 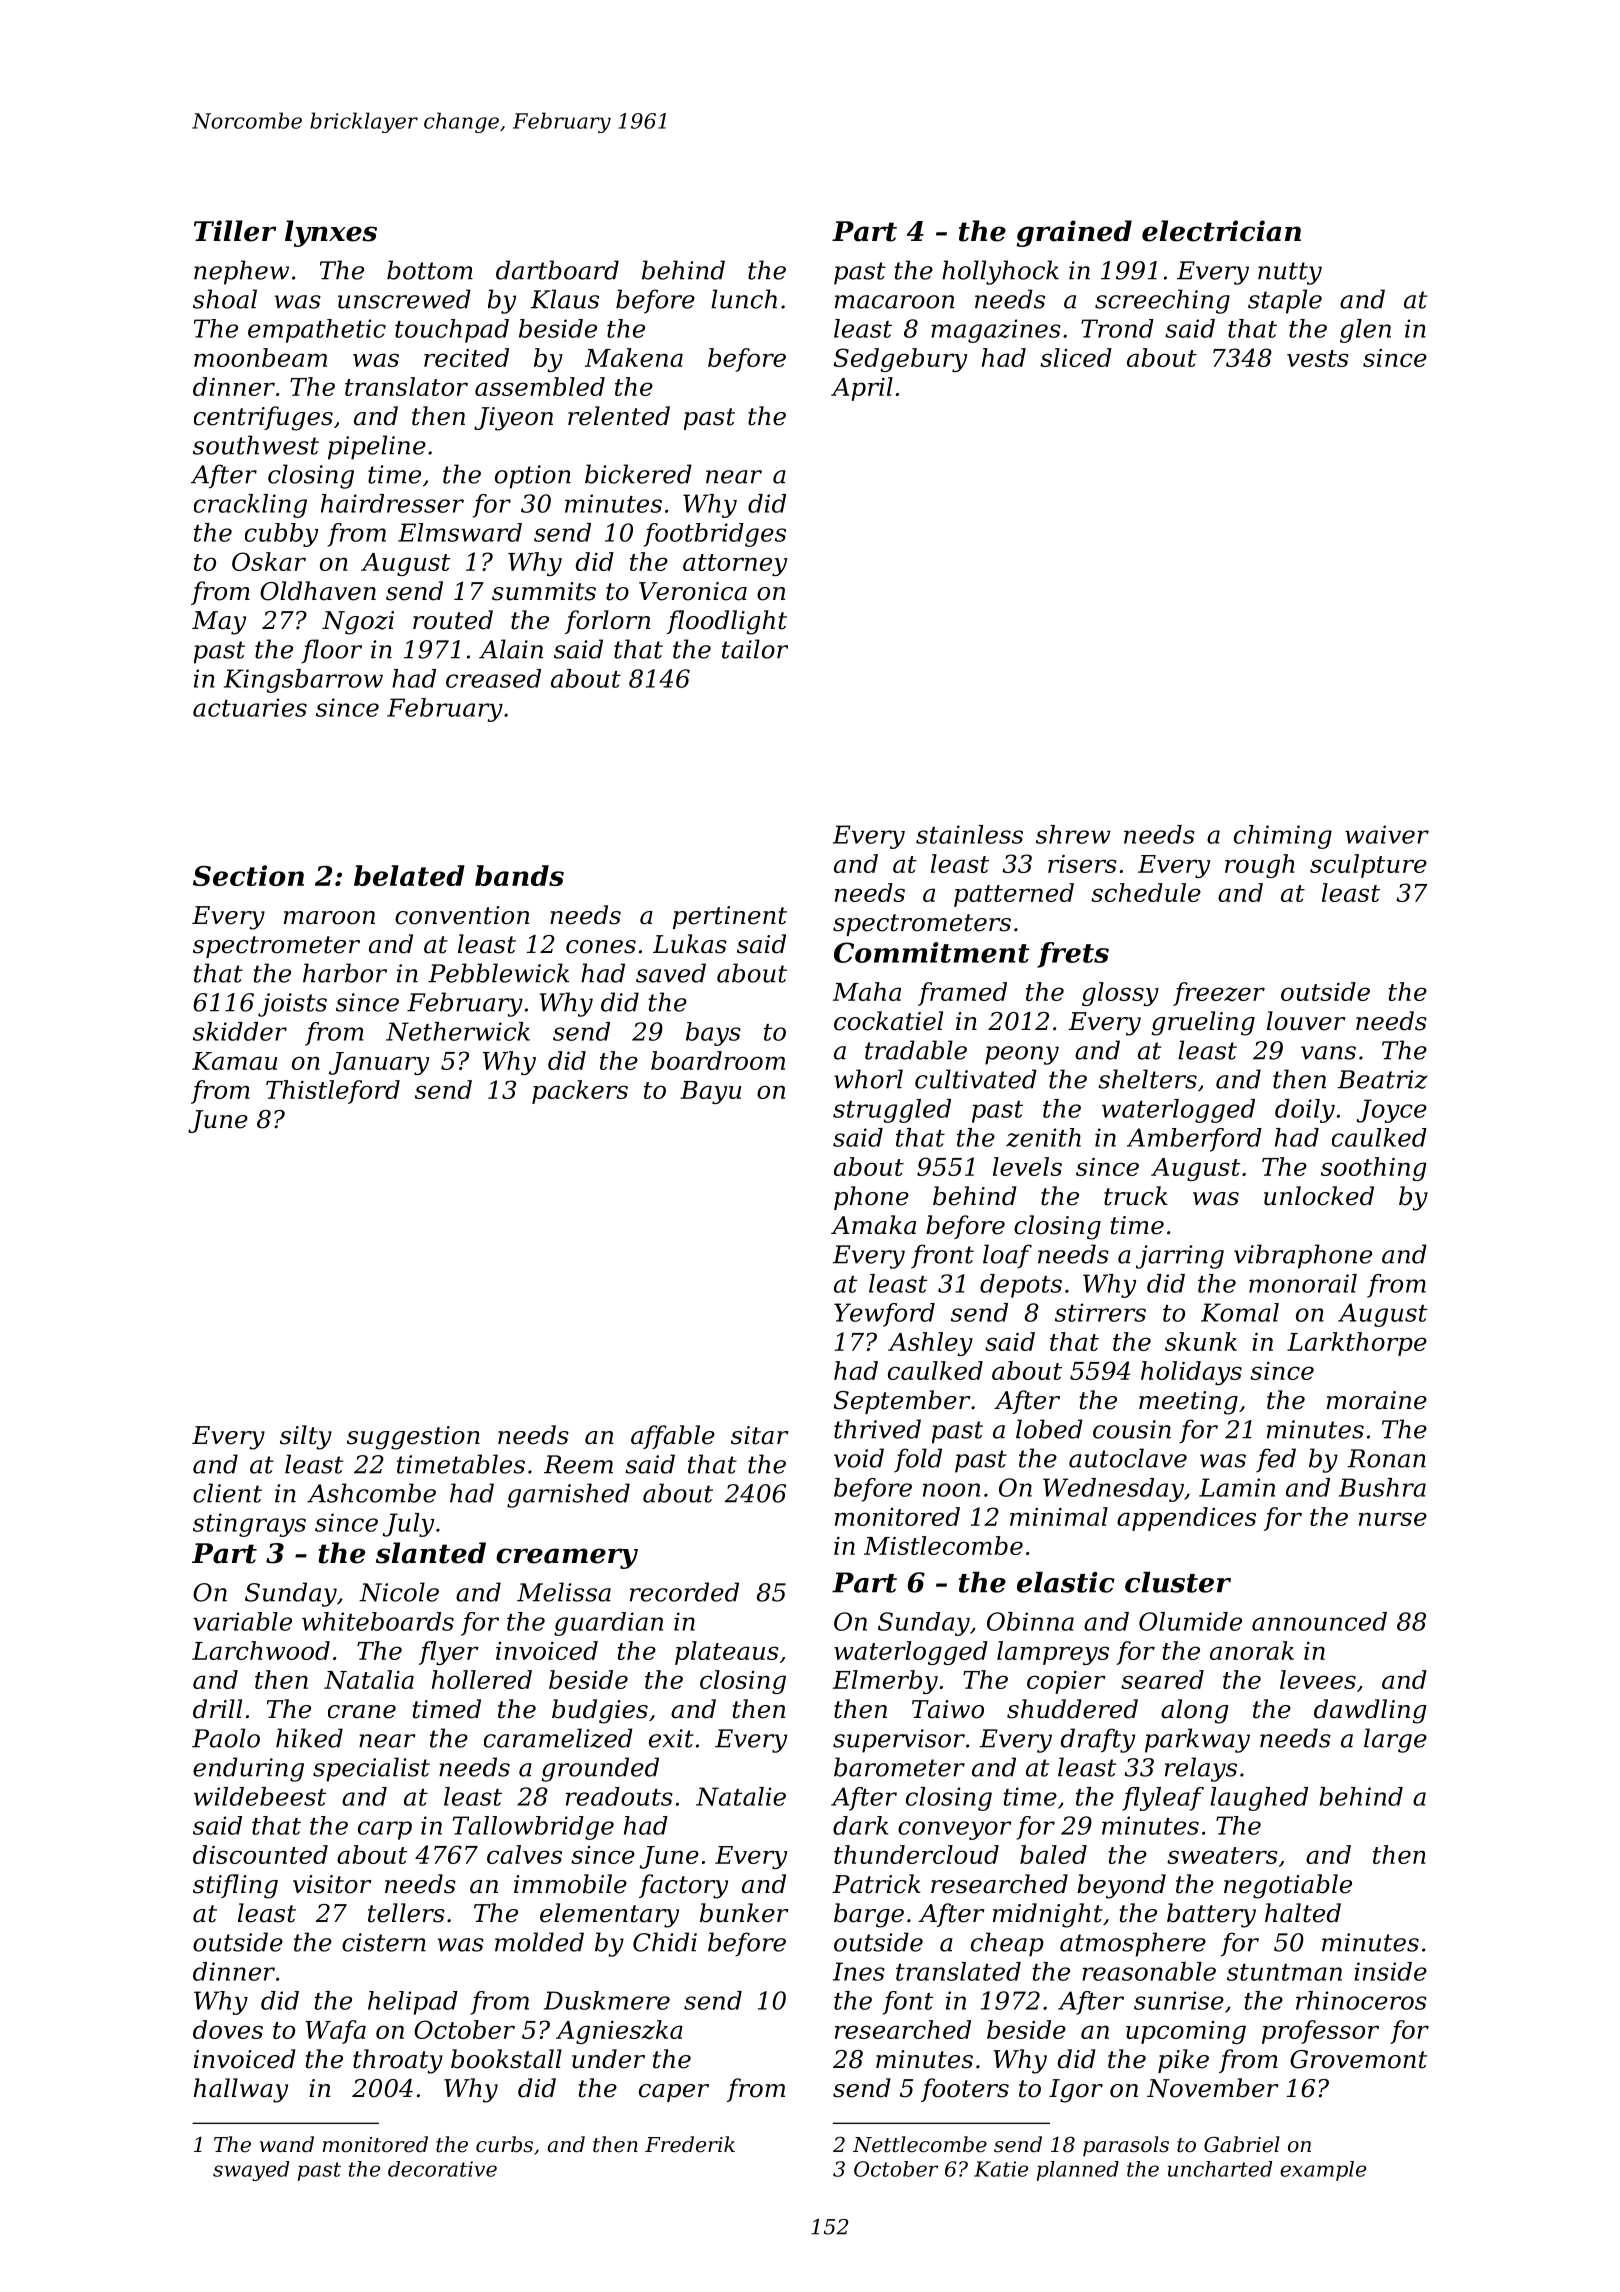 What do you see at coordinates (1319, 1196) in the screenshot?
I see `unlocked` at bounding box center [1319, 1196].
